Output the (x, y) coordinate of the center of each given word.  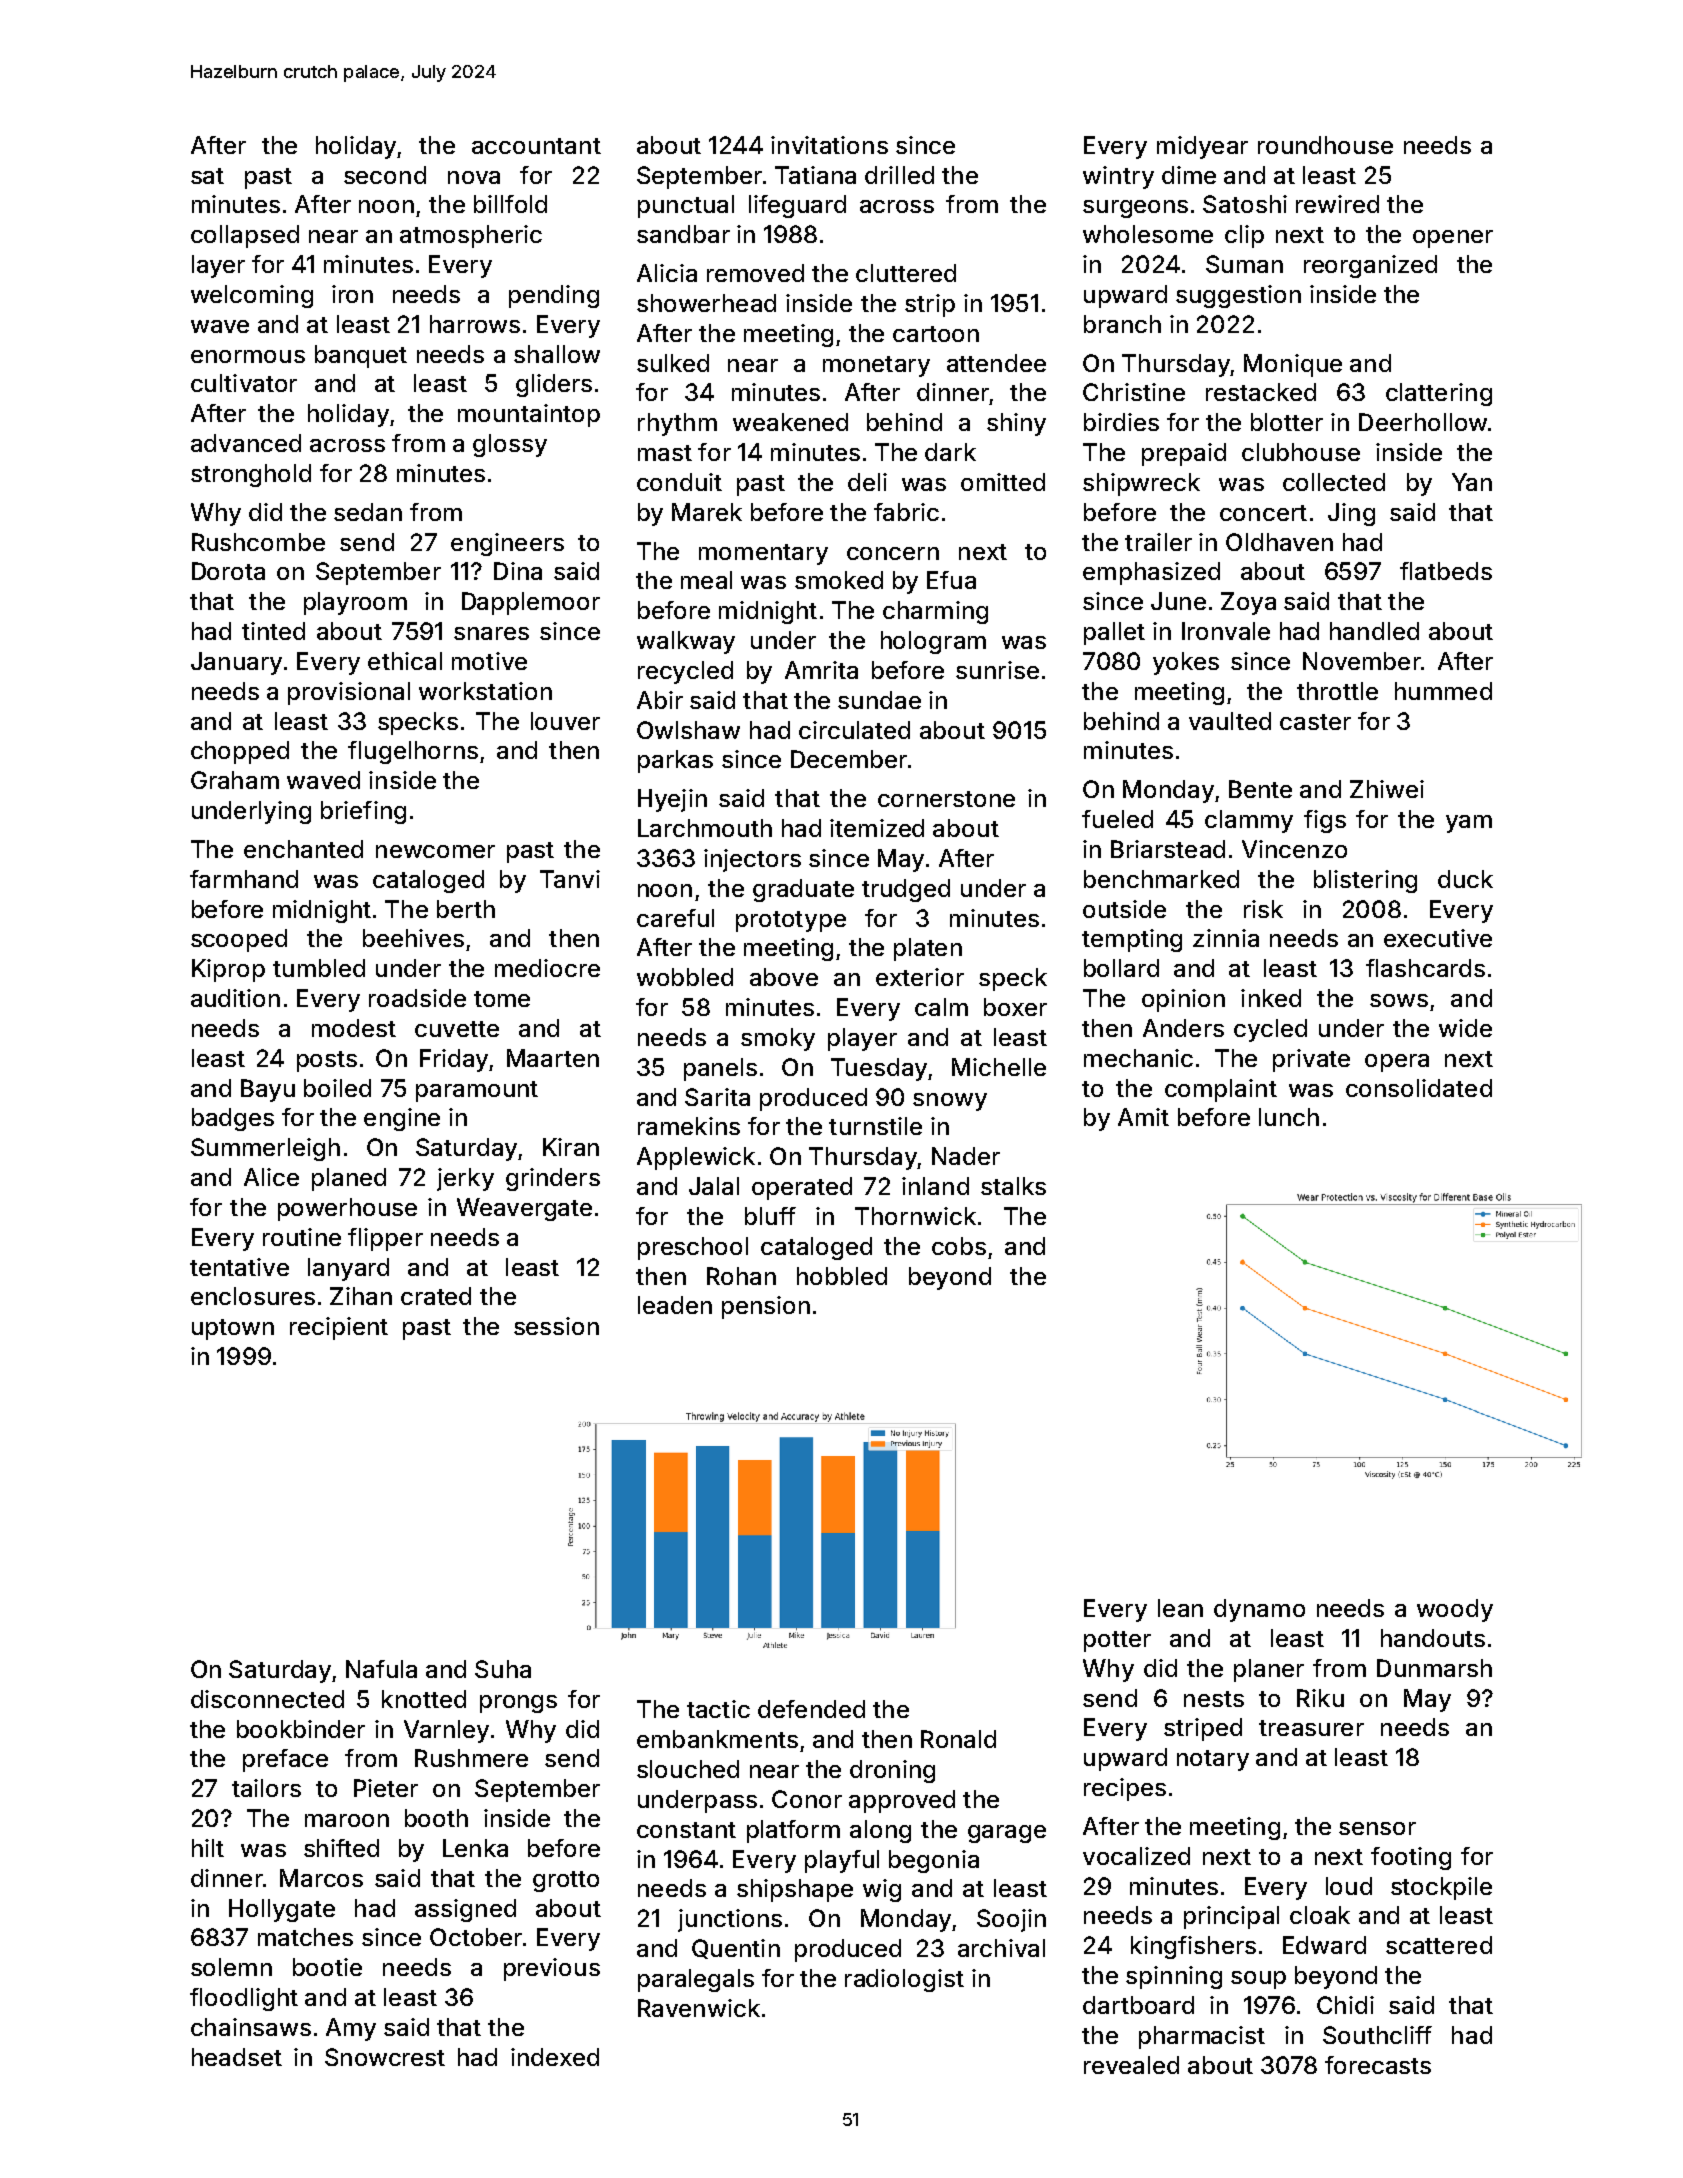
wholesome (1148, 234)
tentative (239, 1267)
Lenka (475, 1848)
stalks (1013, 1186)
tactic (718, 1709)
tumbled (319, 968)
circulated (854, 730)
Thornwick (915, 1216)
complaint (1221, 1090)
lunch (1289, 1117)
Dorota (228, 571)
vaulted (1230, 721)
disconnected (267, 1699)
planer (1269, 1670)
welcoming (252, 296)
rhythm (677, 424)
